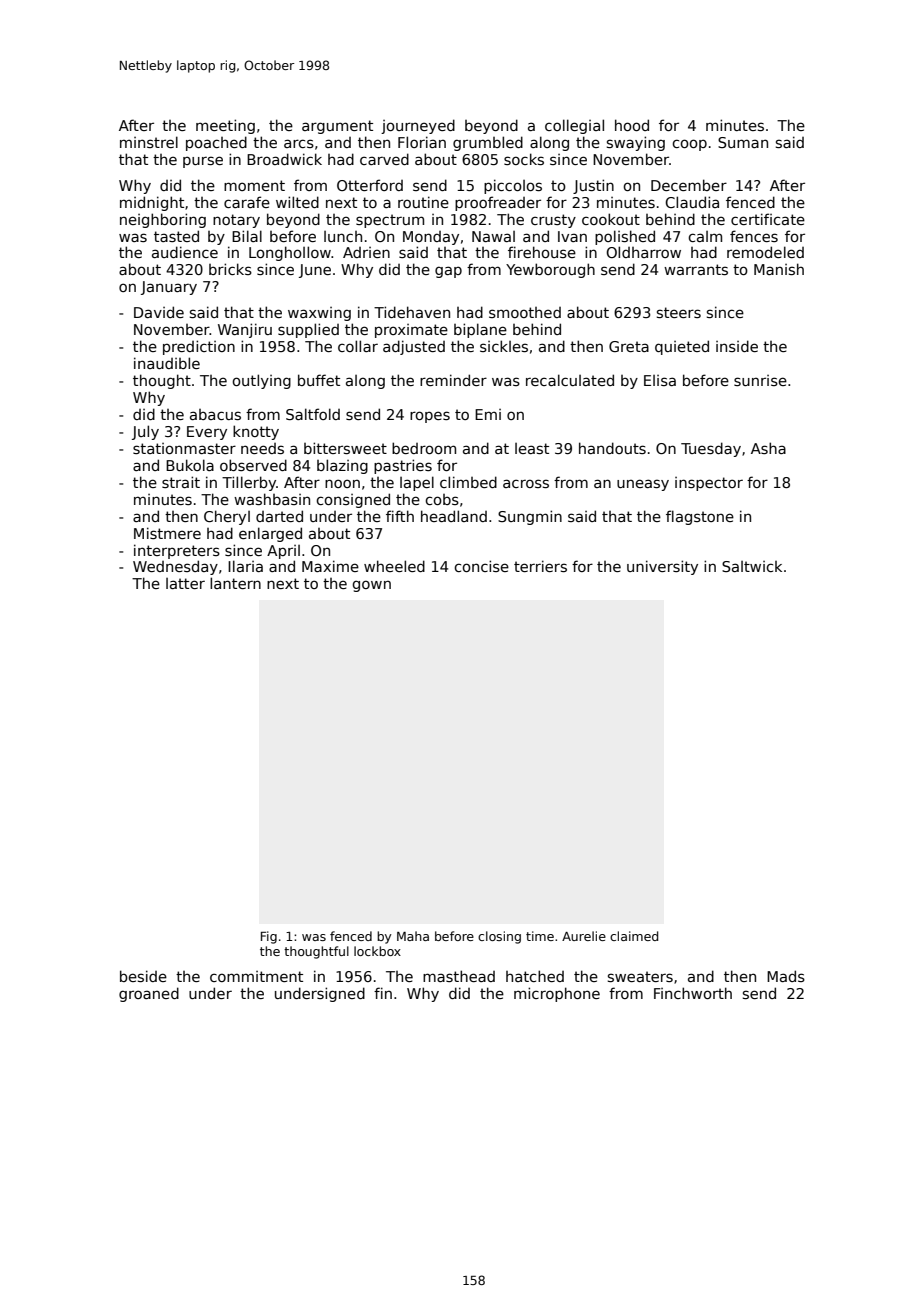 This screenshot has width=924, height=1308. What do you see at coordinates (418, 126) in the screenshot?
I see `journeyed` at bounding box center [418, 126].
